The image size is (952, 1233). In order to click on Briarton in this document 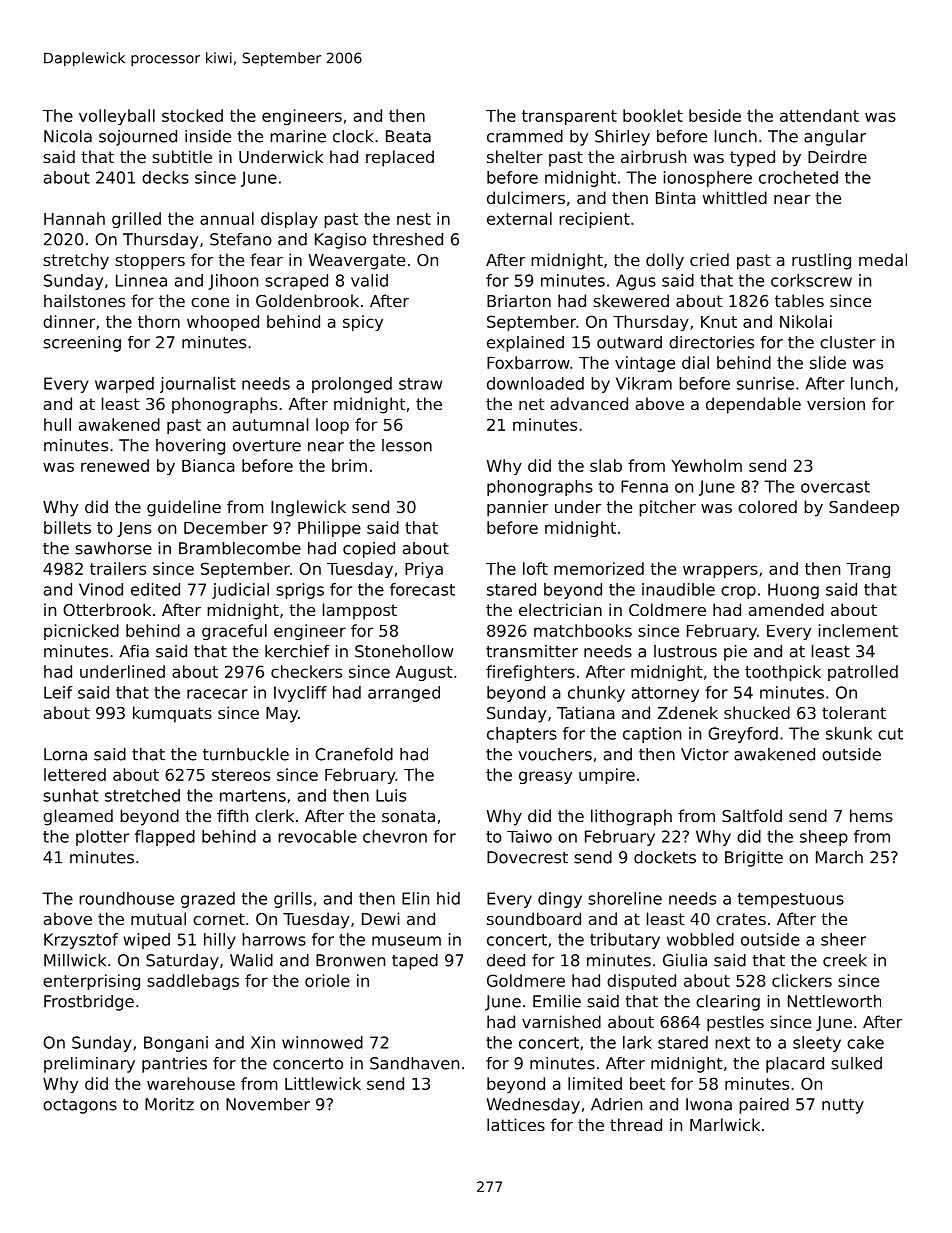, I will do `click(519, 300)`.
